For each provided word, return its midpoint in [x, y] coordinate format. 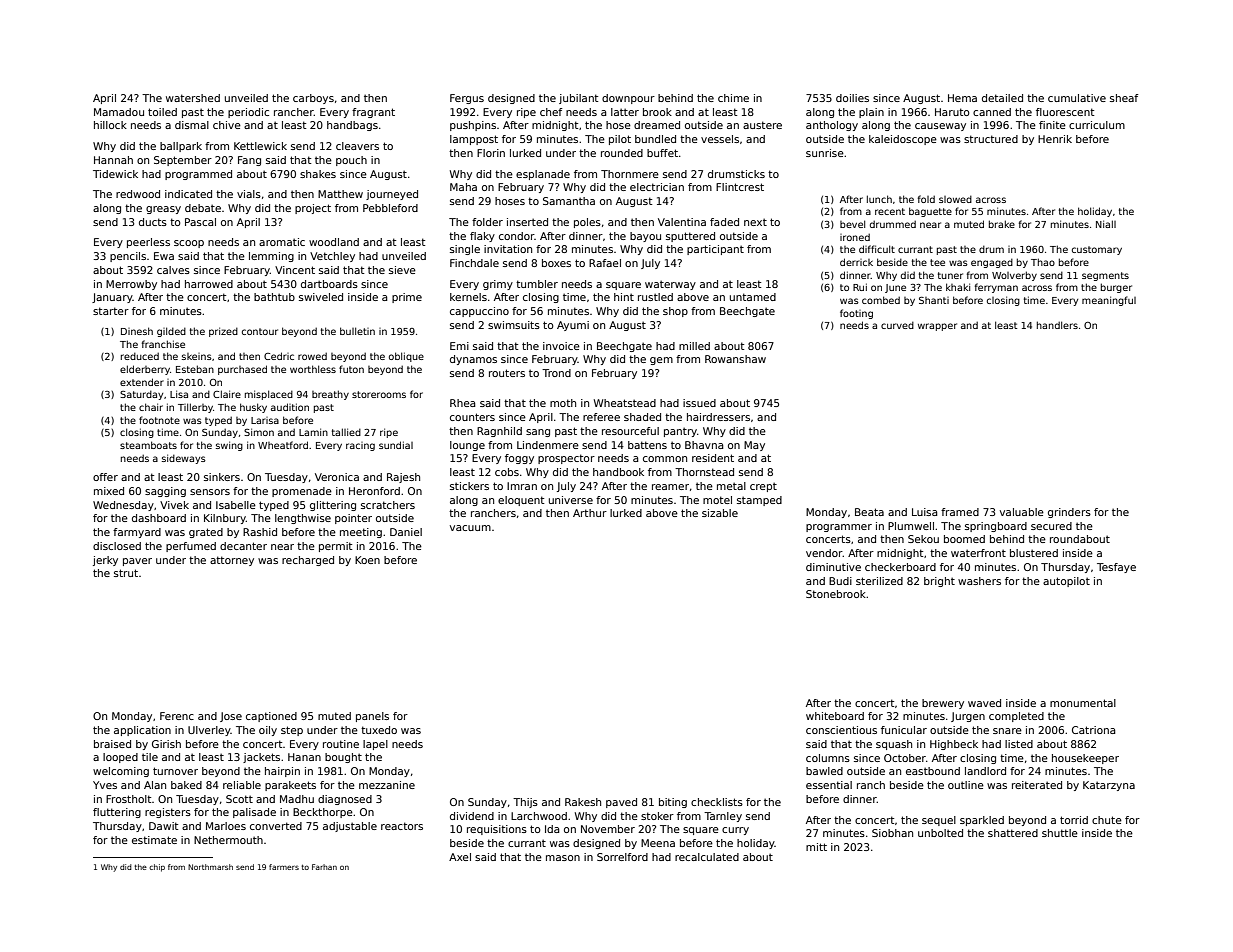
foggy [519, 459]
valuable [1022, 512]
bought [343, 758]
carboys [313, 99]
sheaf [1124, 98]
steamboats [148, 445]
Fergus [467, 99]
